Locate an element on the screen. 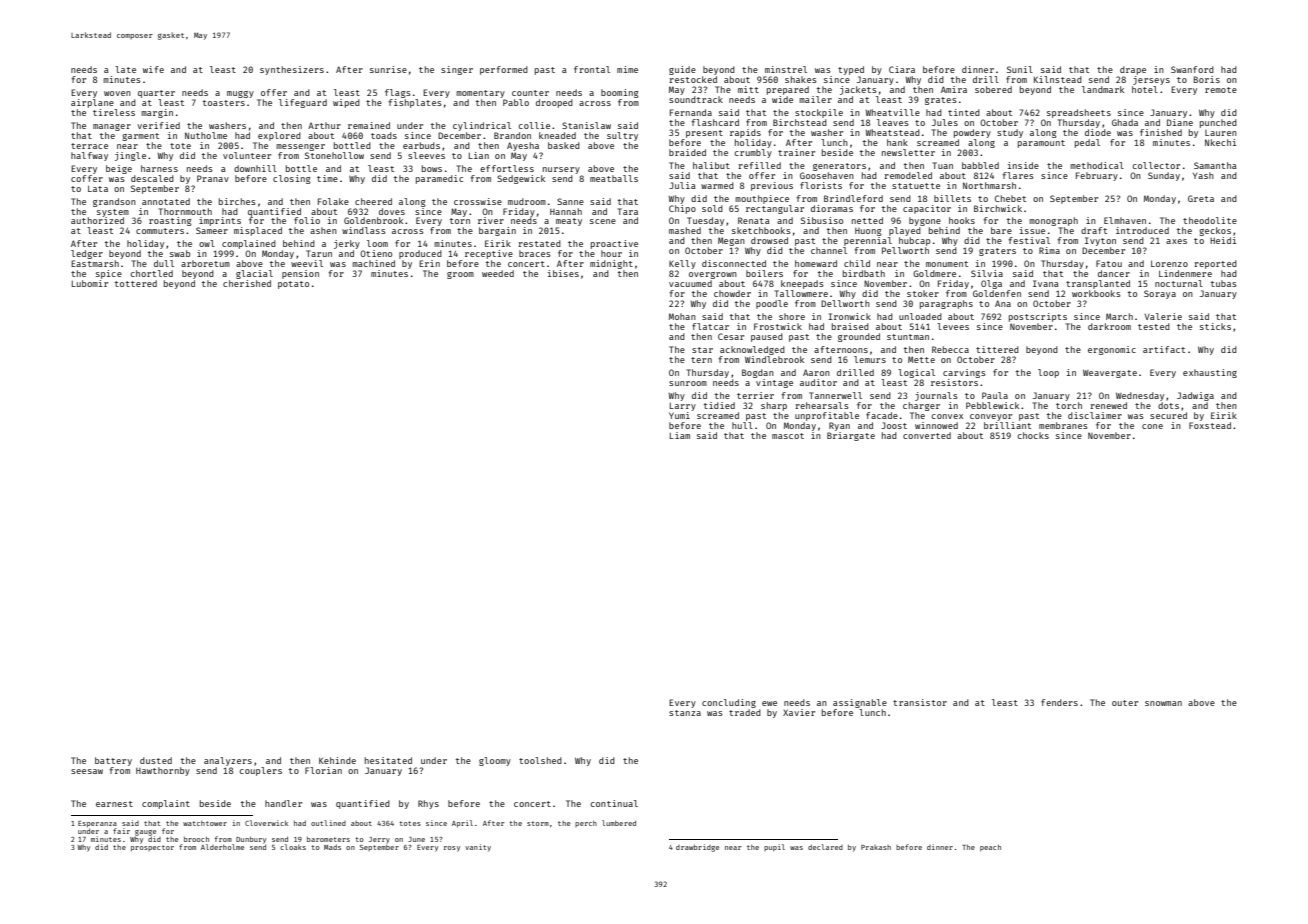  Liam is located at coordinates (680, 435).
